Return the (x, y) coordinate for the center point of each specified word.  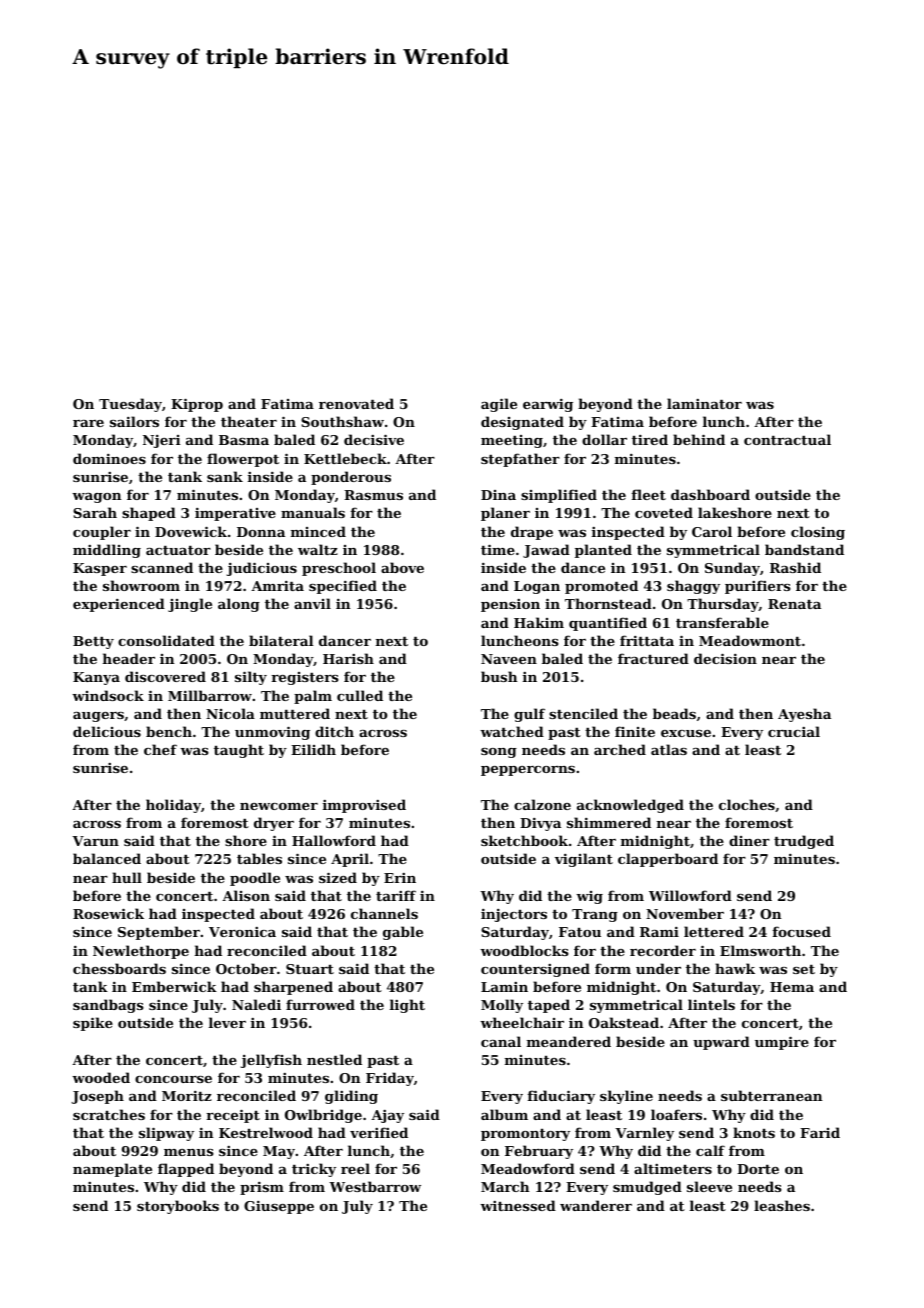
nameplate (112, 1170)
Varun (95, 841)
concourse (173, 1079)
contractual (787, 439)
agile (499, 405)
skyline (626, 1097)
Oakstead (624, 1022)
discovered (165, 676)
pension (510, 605)
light (407, 1006)
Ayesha (804, 715)
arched (620, 749)
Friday (390, 1079)
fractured (653, 658)
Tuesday (130, 405)
